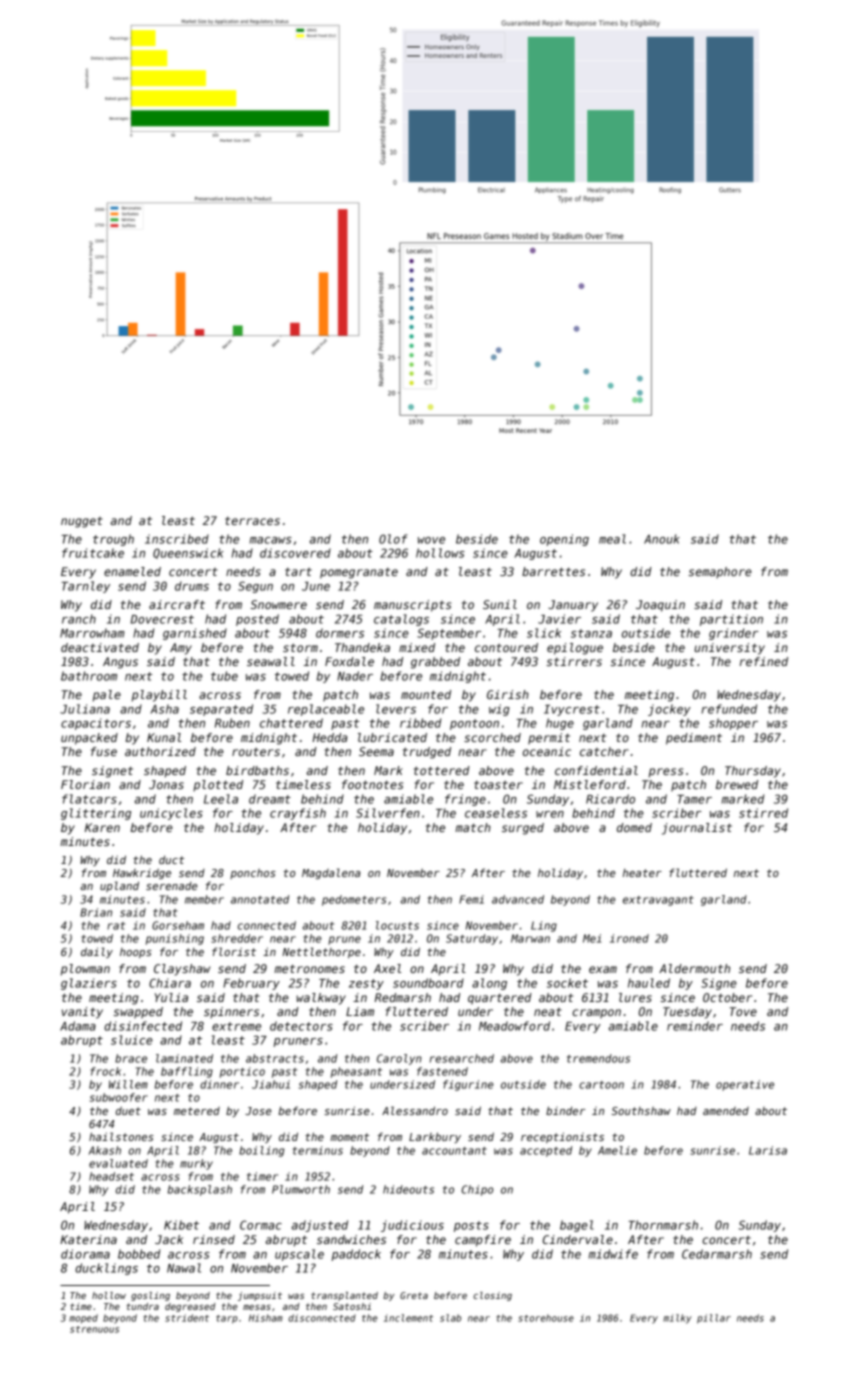  Describe the element at coordinates (359, 573) in the screenshot. I see `pomegranate` at that location.
